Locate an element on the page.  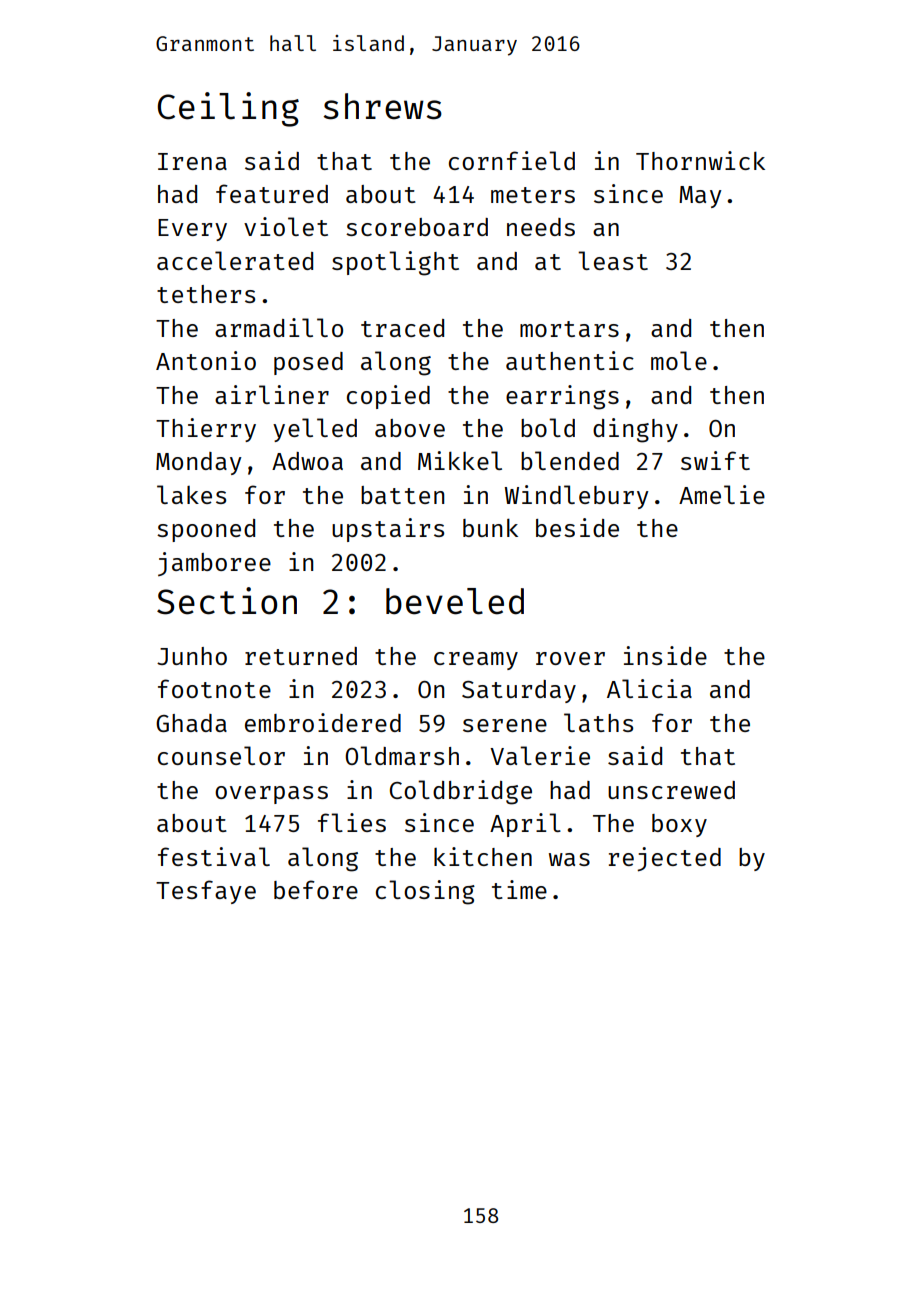
shrews is located at coordinates (382, 106).
